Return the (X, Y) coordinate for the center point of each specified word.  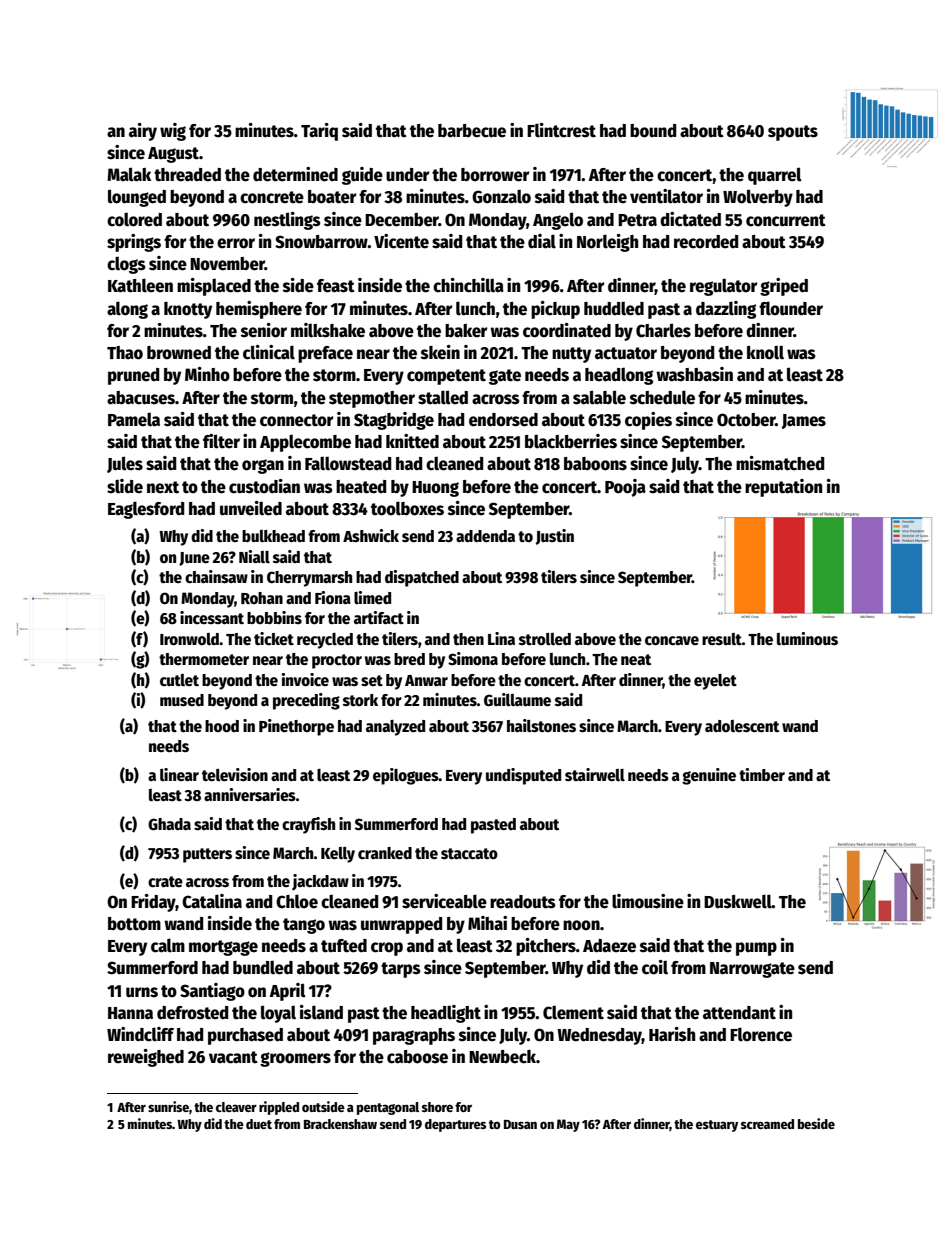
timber (762, 774)
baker (466, 331)
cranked (385, 853)
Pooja (625, 488)
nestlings (287, 221)
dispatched (422, 578)
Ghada (169, 824)
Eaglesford (146, 510)
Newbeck (502, 1057)
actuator (626, 353)
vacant (233, 1057)
